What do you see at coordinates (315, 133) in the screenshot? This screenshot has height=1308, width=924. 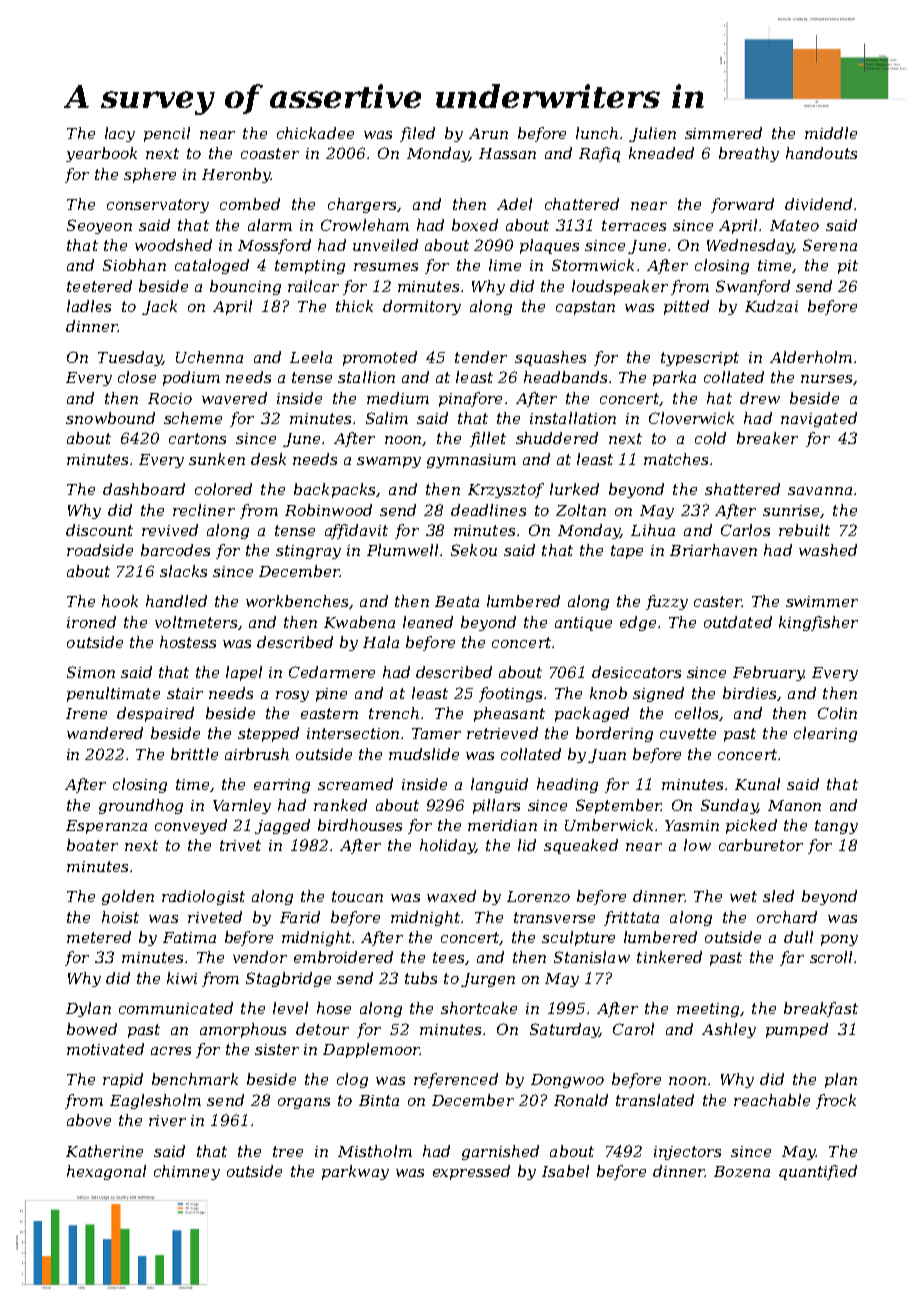 I see `chickadee` at bounding box center [315, 133].
